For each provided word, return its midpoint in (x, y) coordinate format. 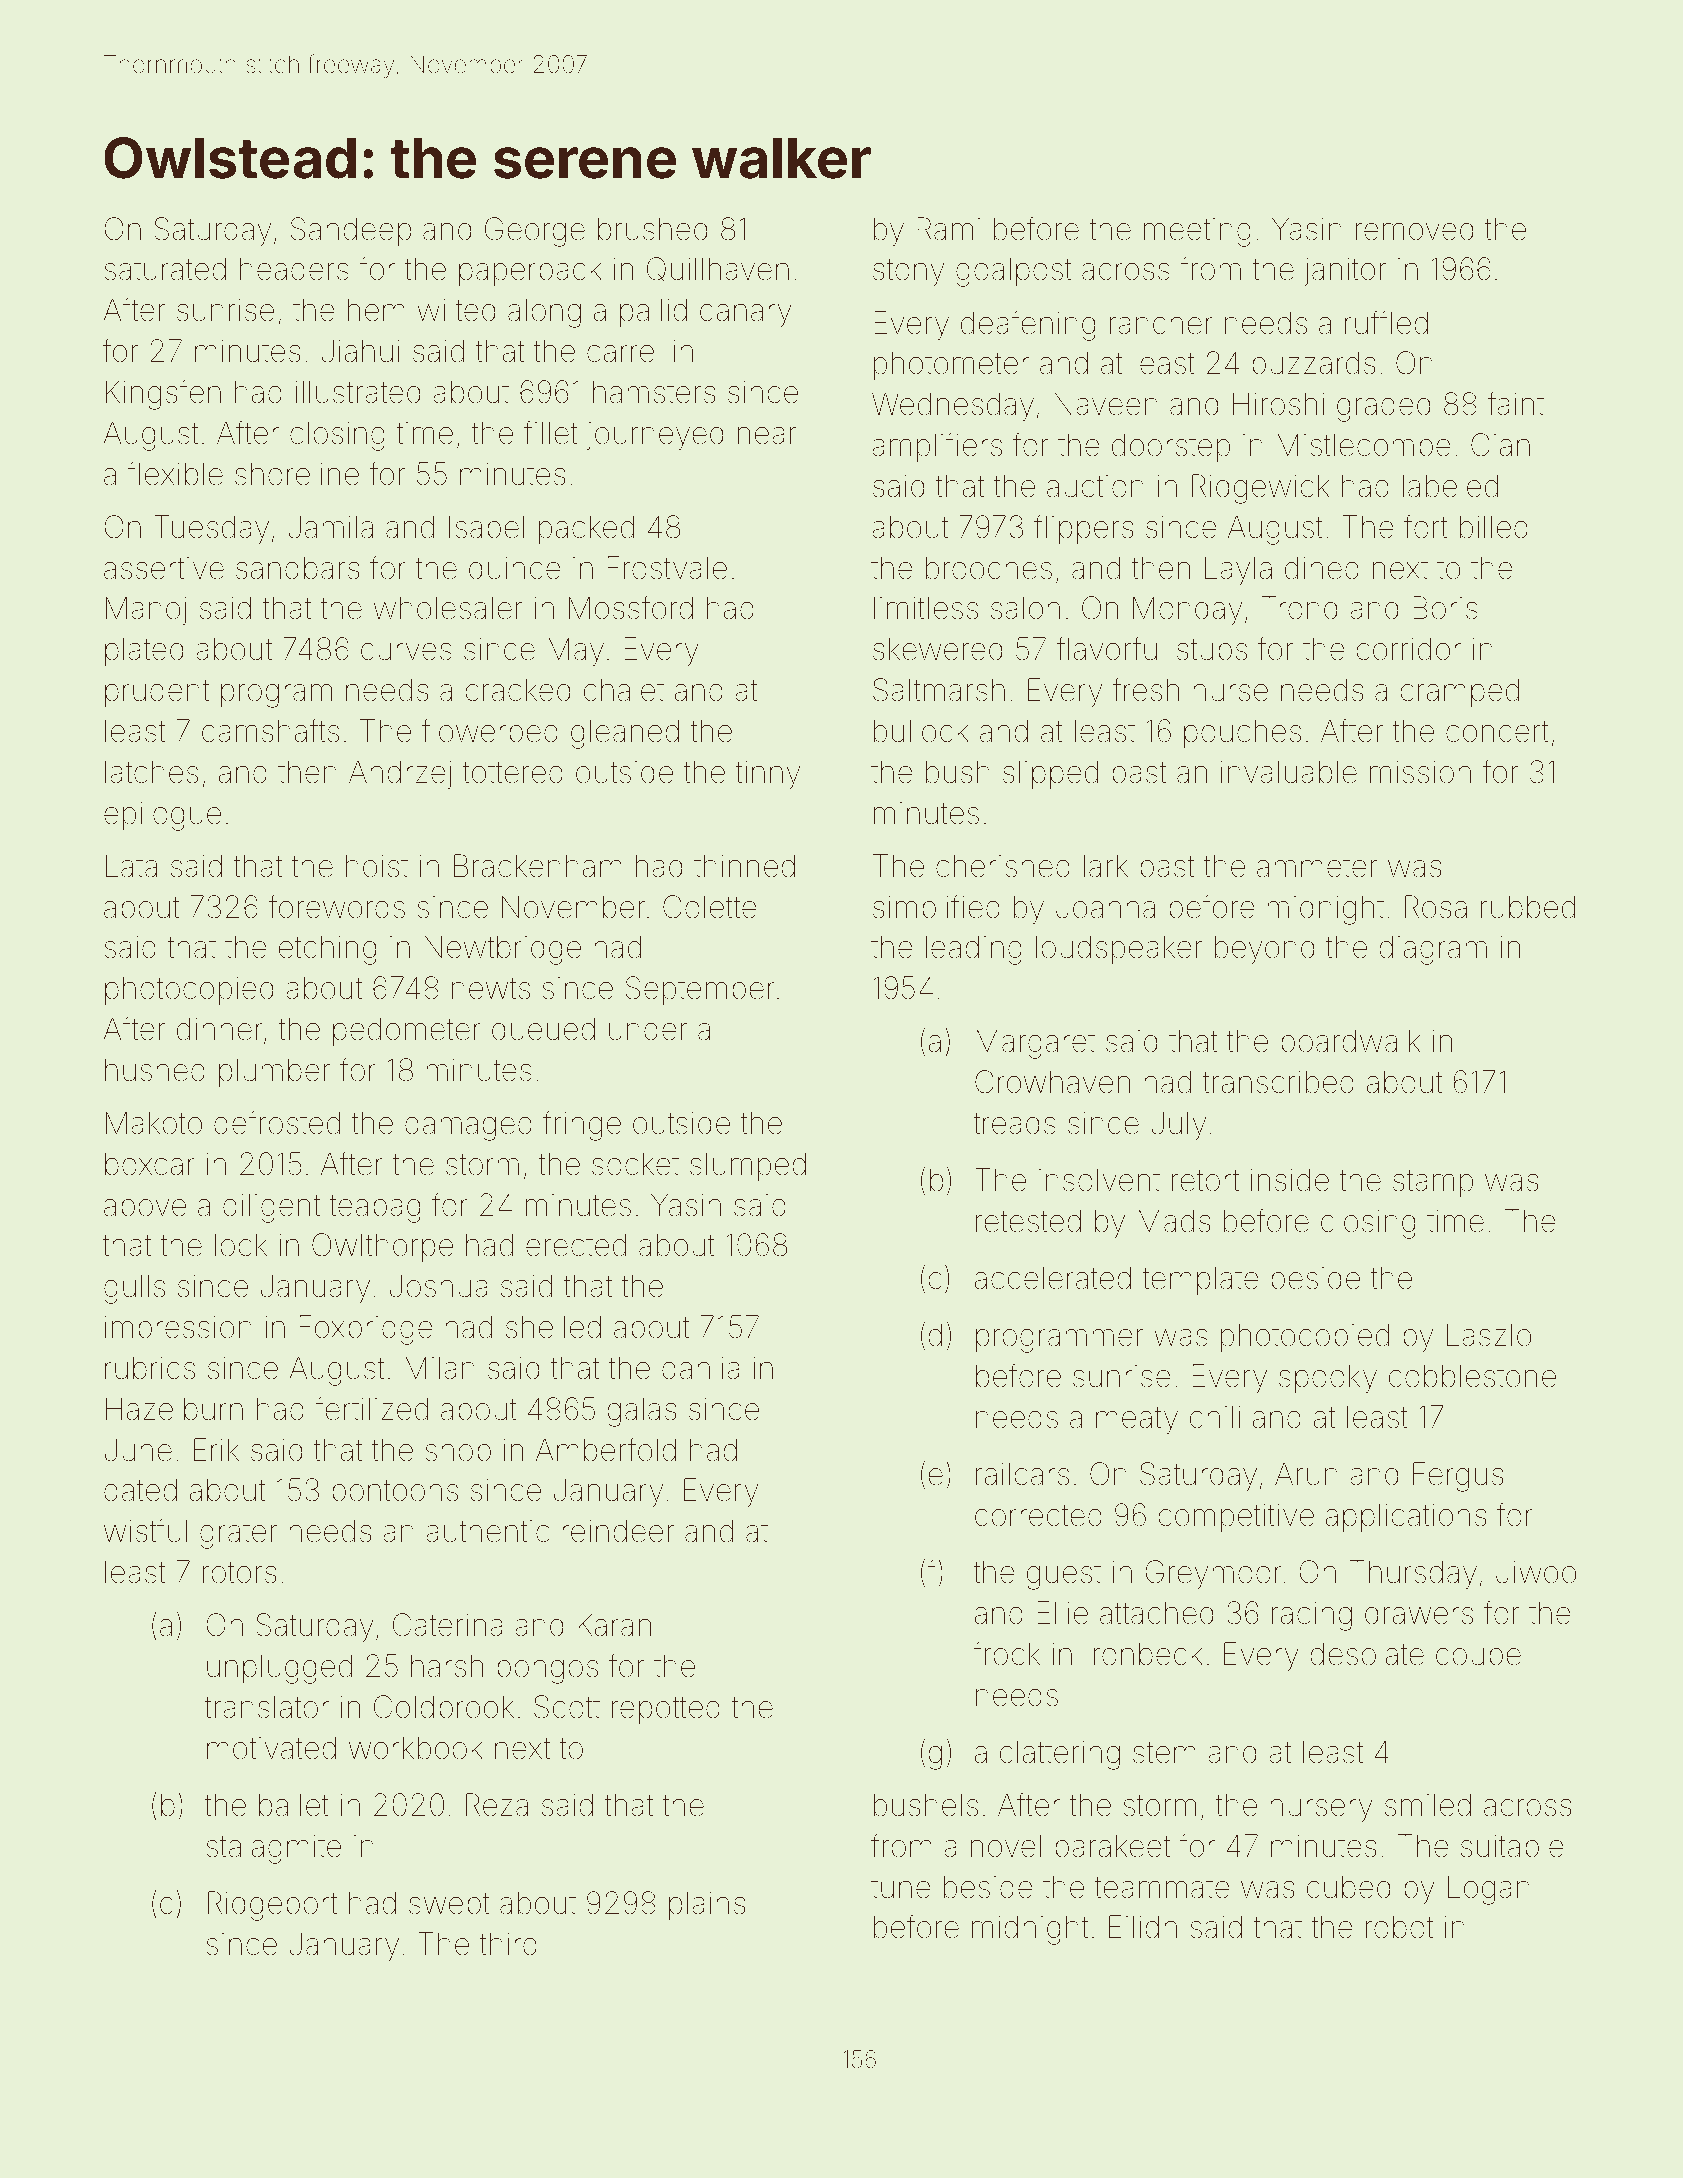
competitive (1236, 1518)
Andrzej (400, 775)
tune (901, 1888)
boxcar (150, 1164)
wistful (145, 1530)
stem (1164, 1753)
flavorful (1110, 648)
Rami (948, 229)
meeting (1197, 232)
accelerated (1053, 1278)
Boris (1445, 608)
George (535, 232)
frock (1006, 1653)
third (508, 1944)
